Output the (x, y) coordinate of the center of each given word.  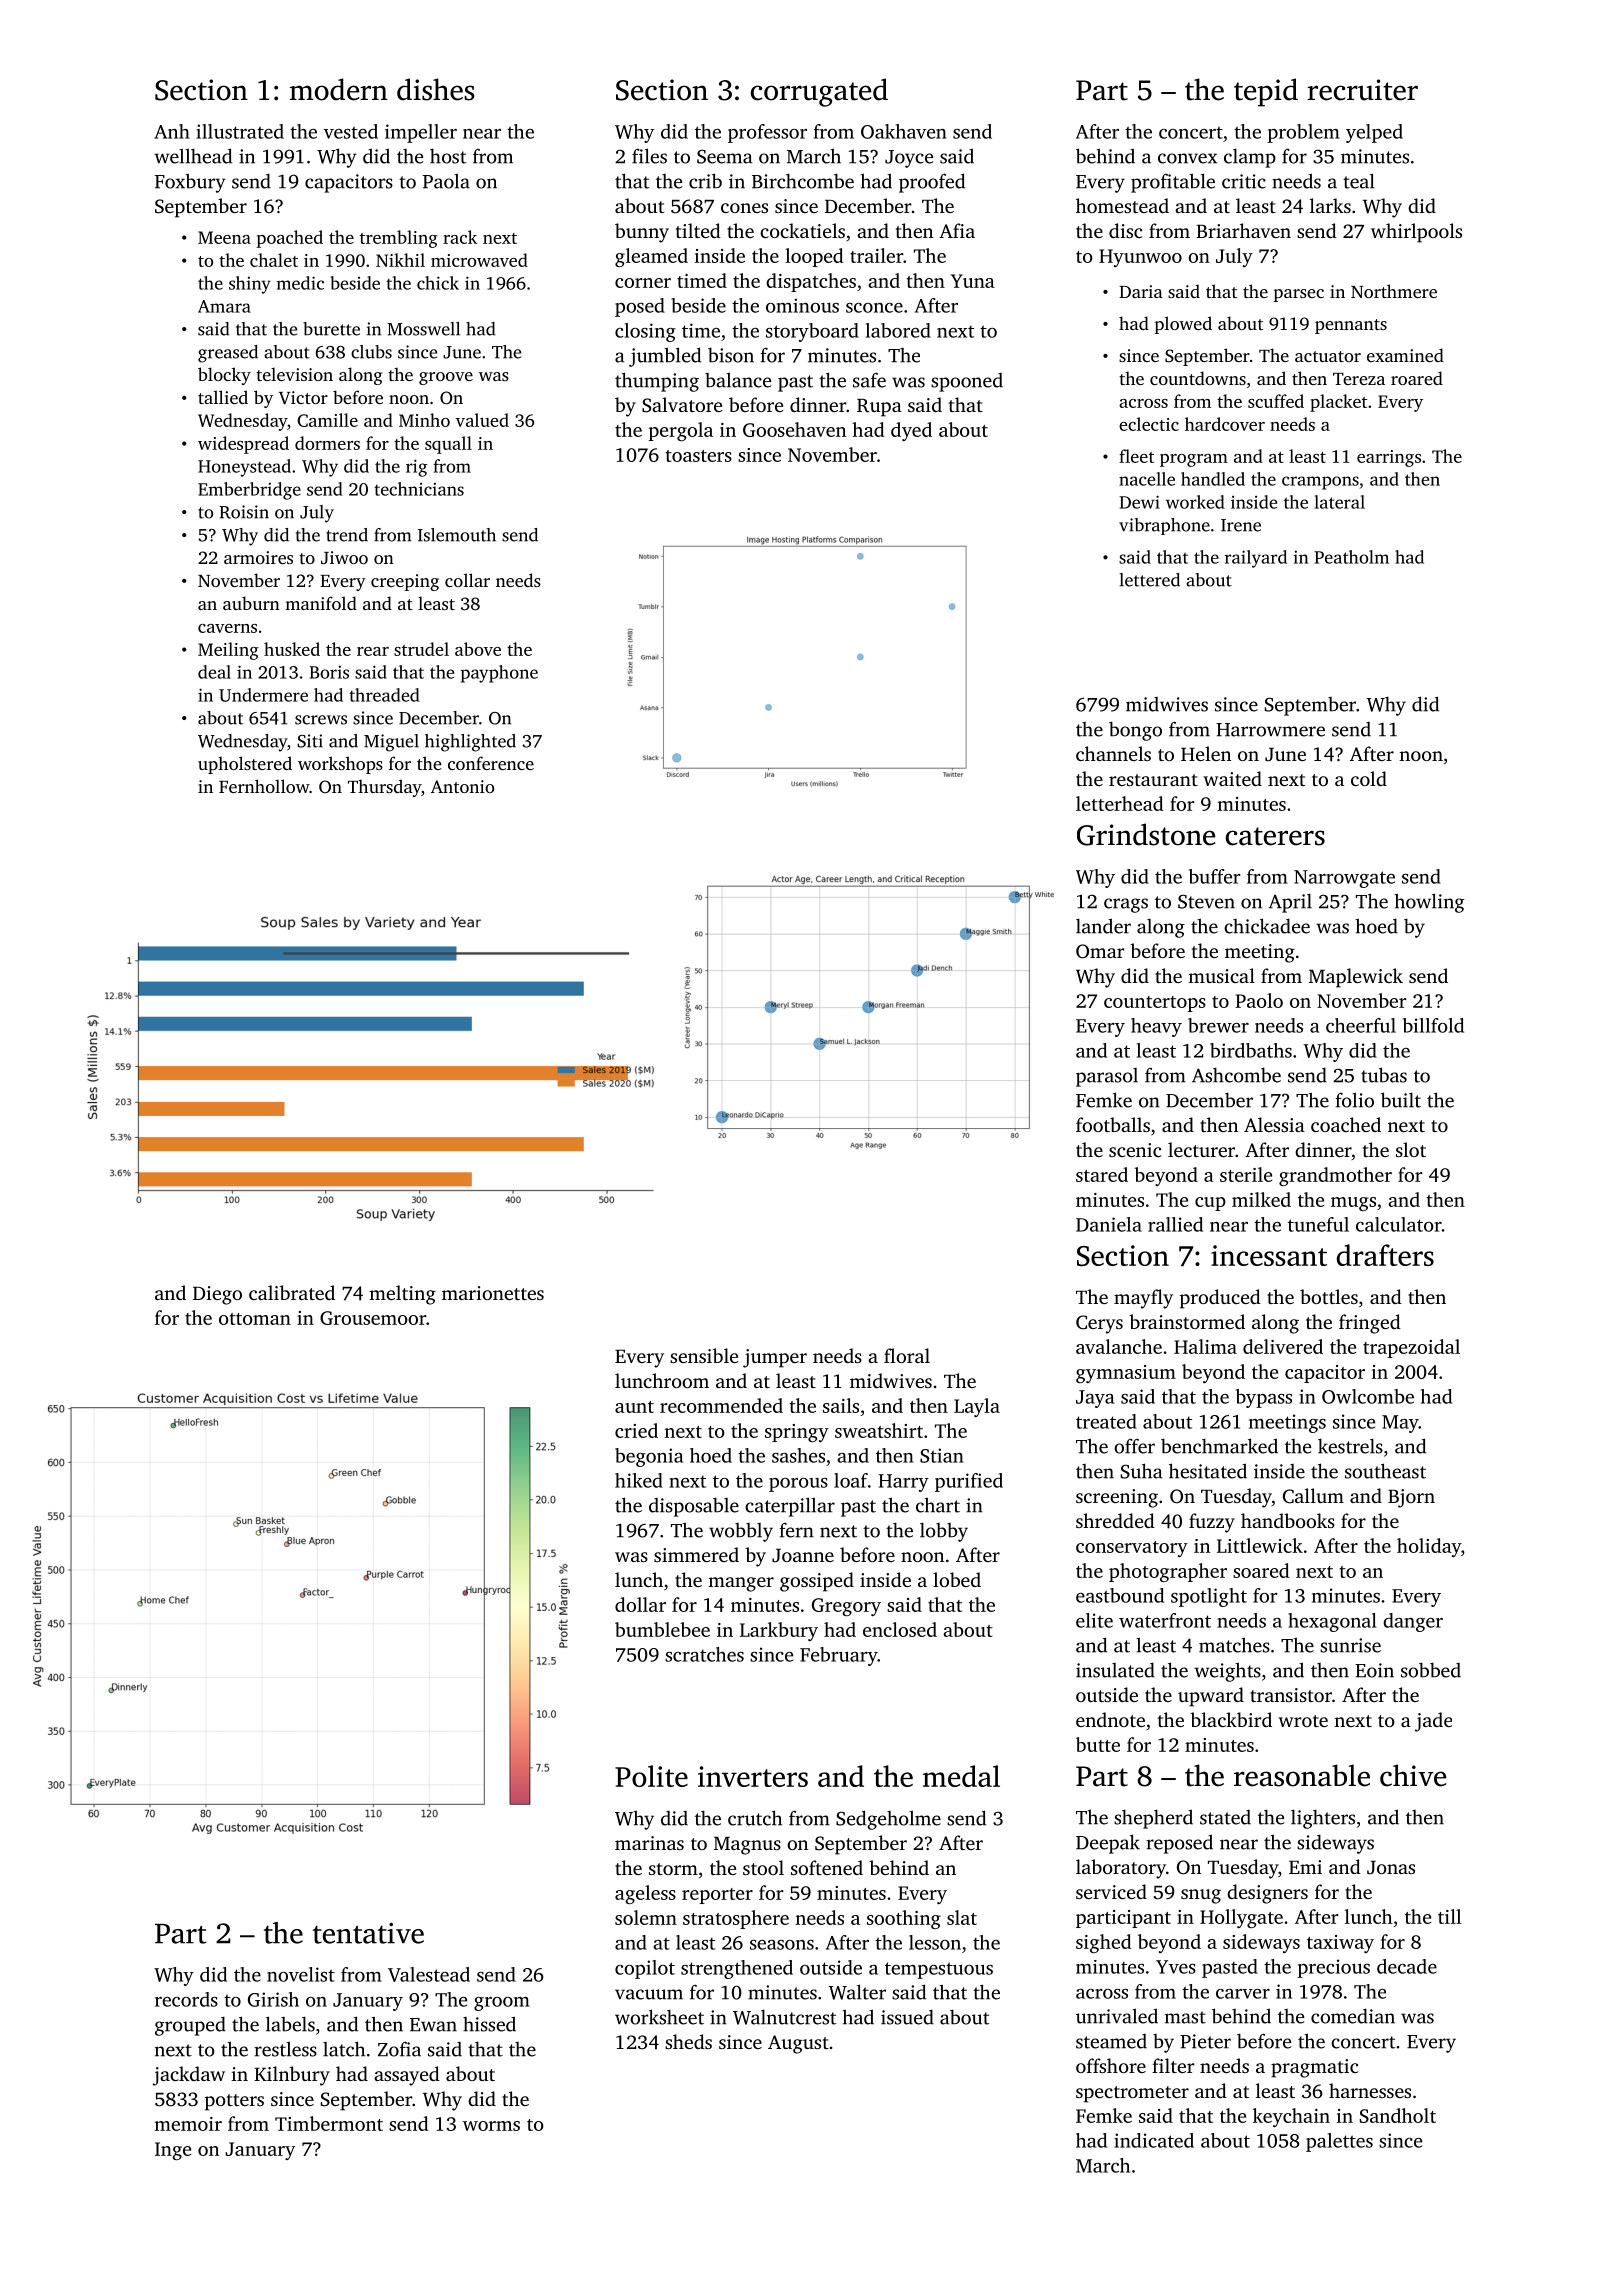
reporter (717, 1896)
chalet (274, 260)
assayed (407, 2076)
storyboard (812, 332)
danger (1413, 1622)
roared (1417, 378)
